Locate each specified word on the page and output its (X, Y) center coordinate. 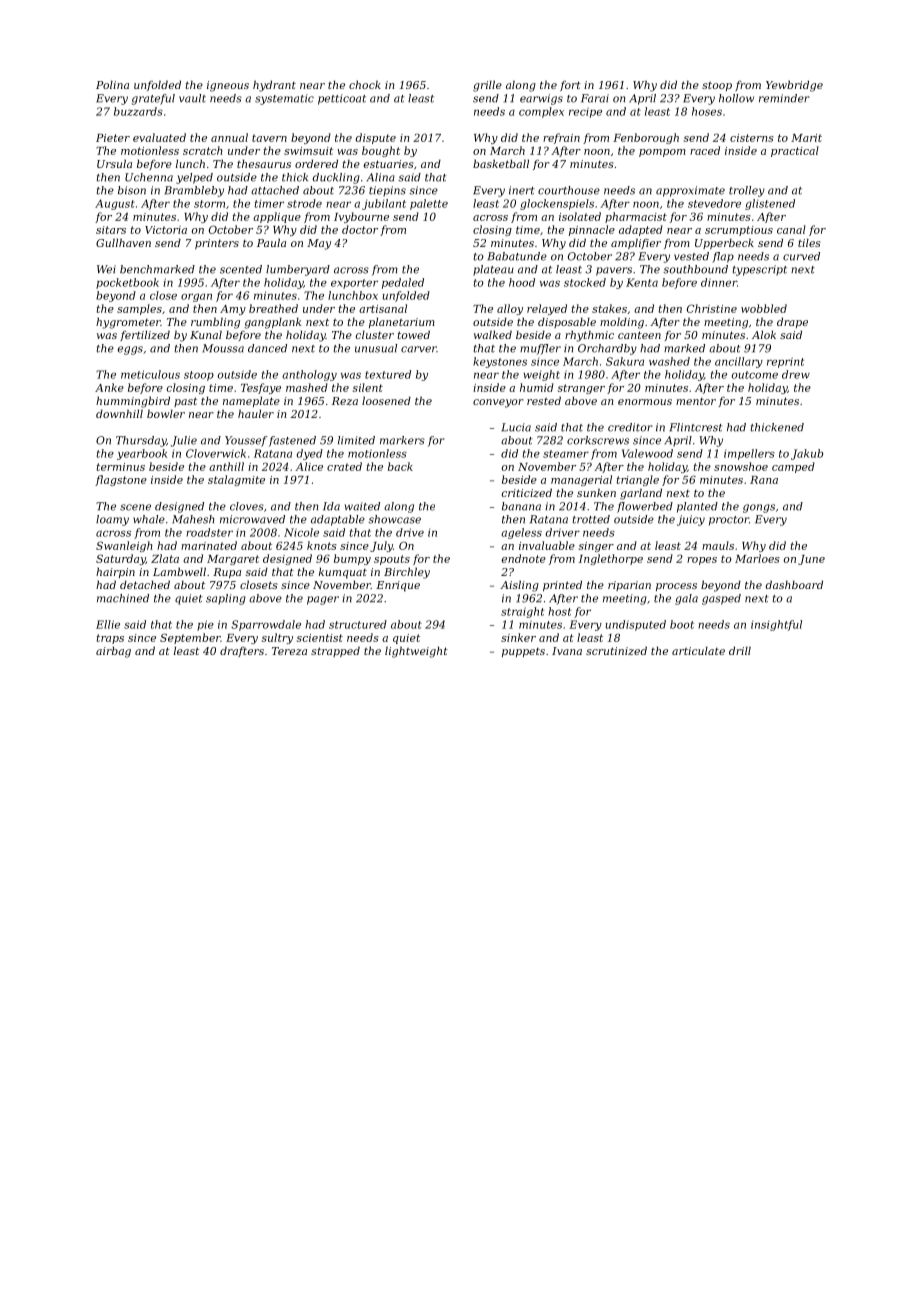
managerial (581, 480)
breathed (273, 308)
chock (365, 84)
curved (801, 256)
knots (322, 545)
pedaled (403, 283)
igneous (228, 86)
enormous (645, 402)
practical (795, 151)
